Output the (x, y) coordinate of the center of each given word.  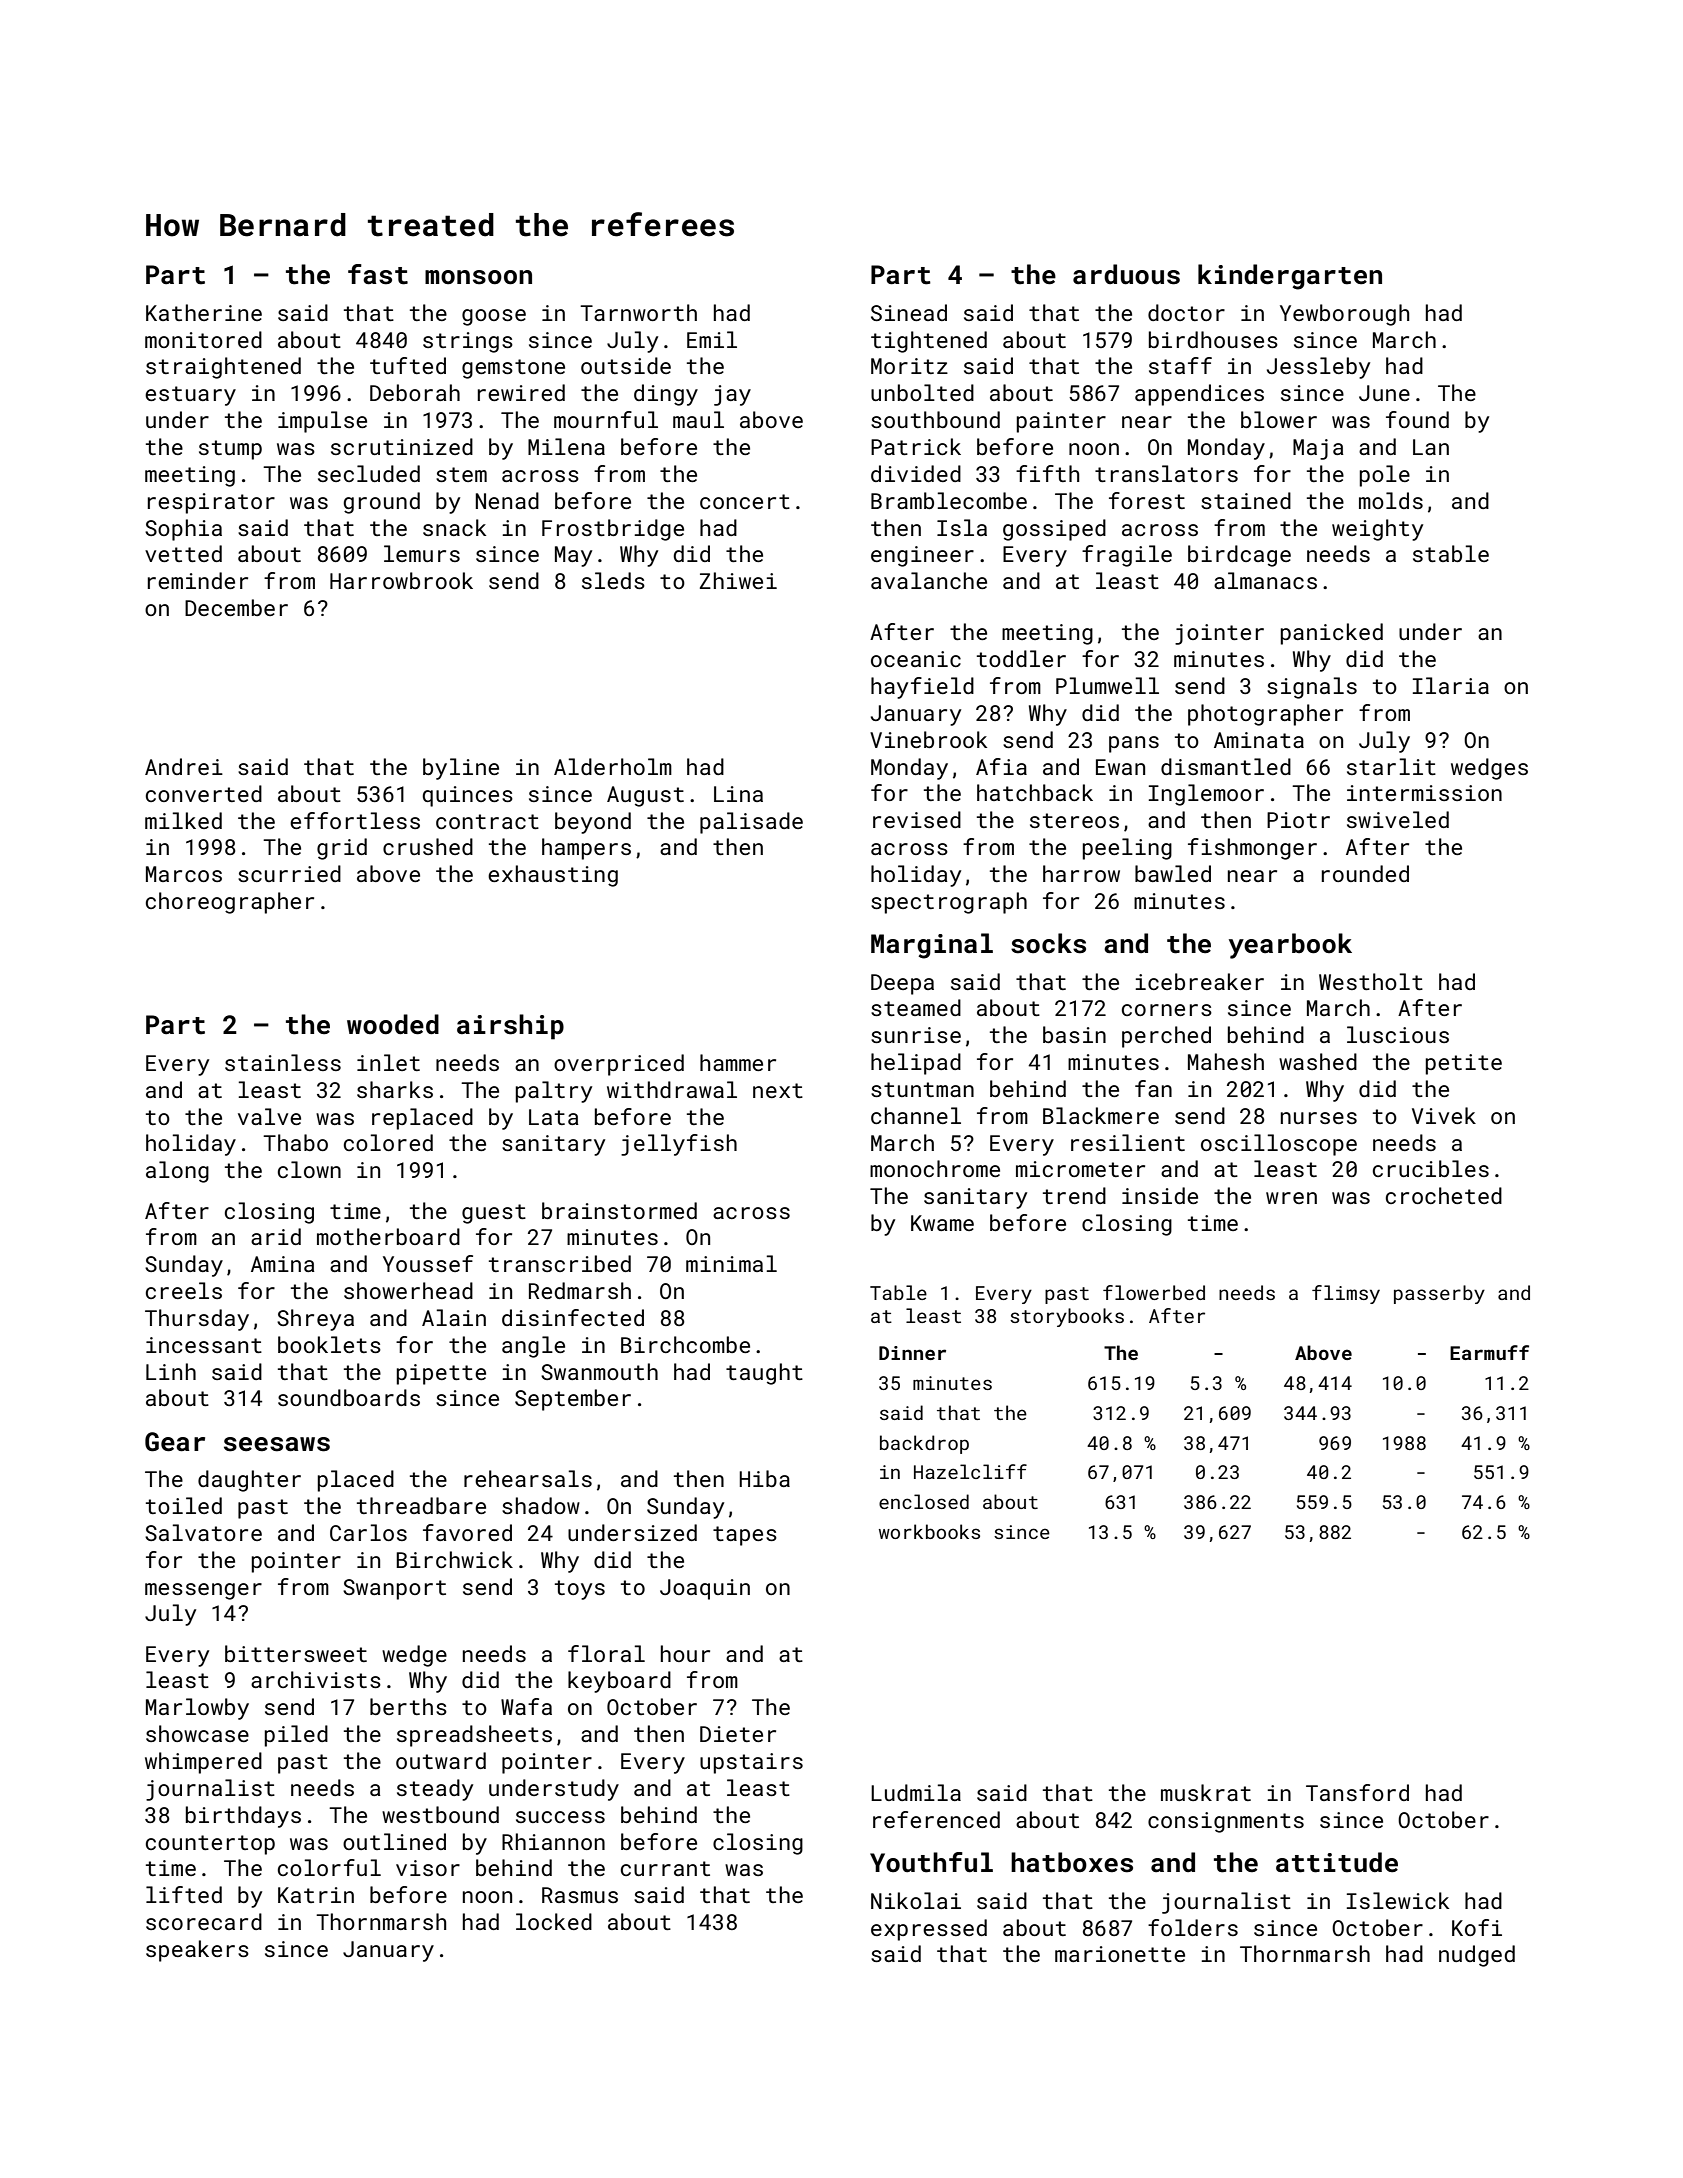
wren (1291, 1198)
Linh (171, 1371)
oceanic (916, 659)
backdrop (924, 1444)
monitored (203, 339)
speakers (197, 1951)
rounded (1365, 873)
